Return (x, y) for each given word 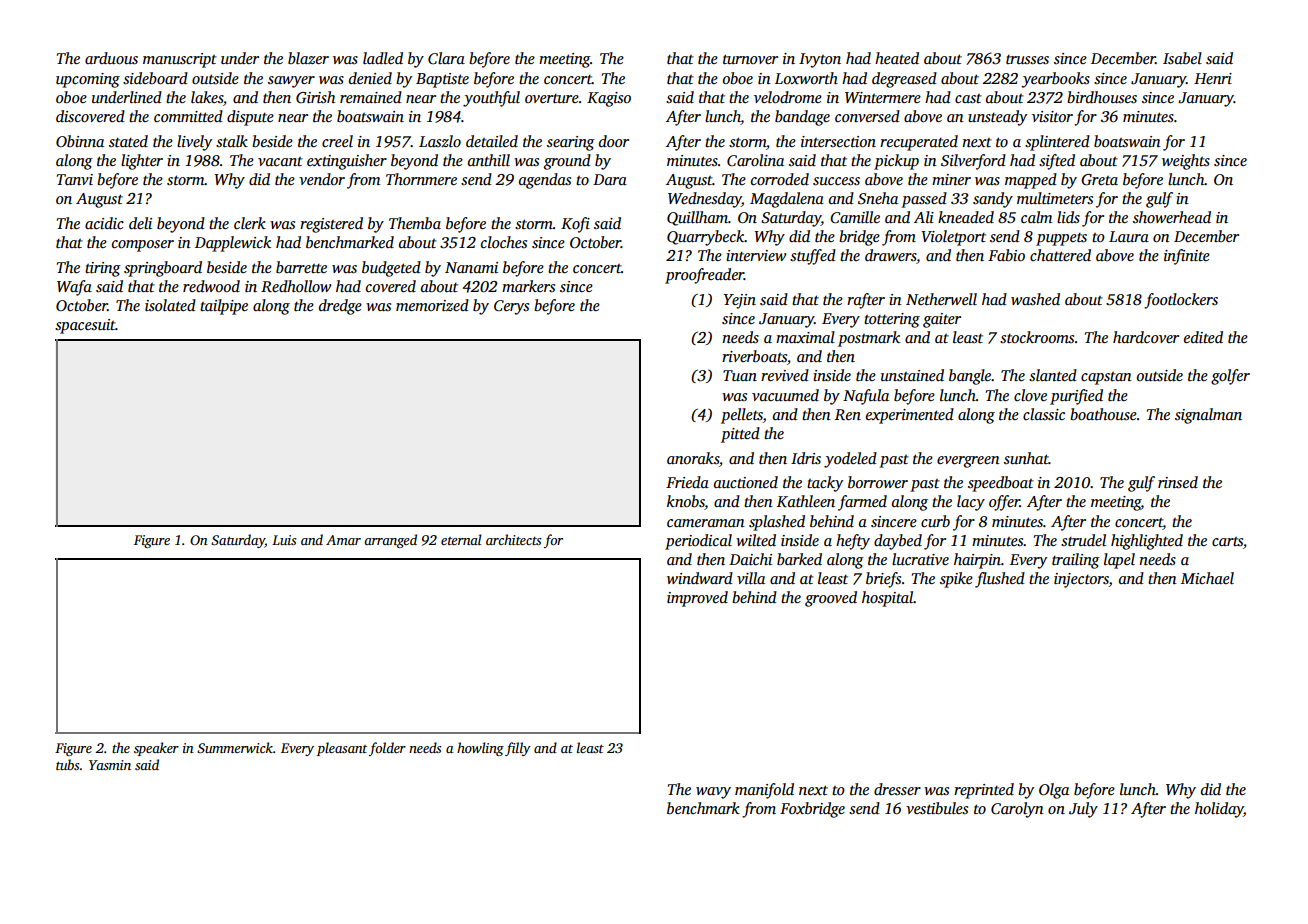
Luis (284, 540)
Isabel (1182, 58)
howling (480, 749)
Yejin (739, 301)
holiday (1219, 810)
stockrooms (1037, 337)
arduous (111, 58)
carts (1227, 541)
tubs (67, 764)
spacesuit (85, 326)
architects (513, 539)
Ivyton (820, 60)
